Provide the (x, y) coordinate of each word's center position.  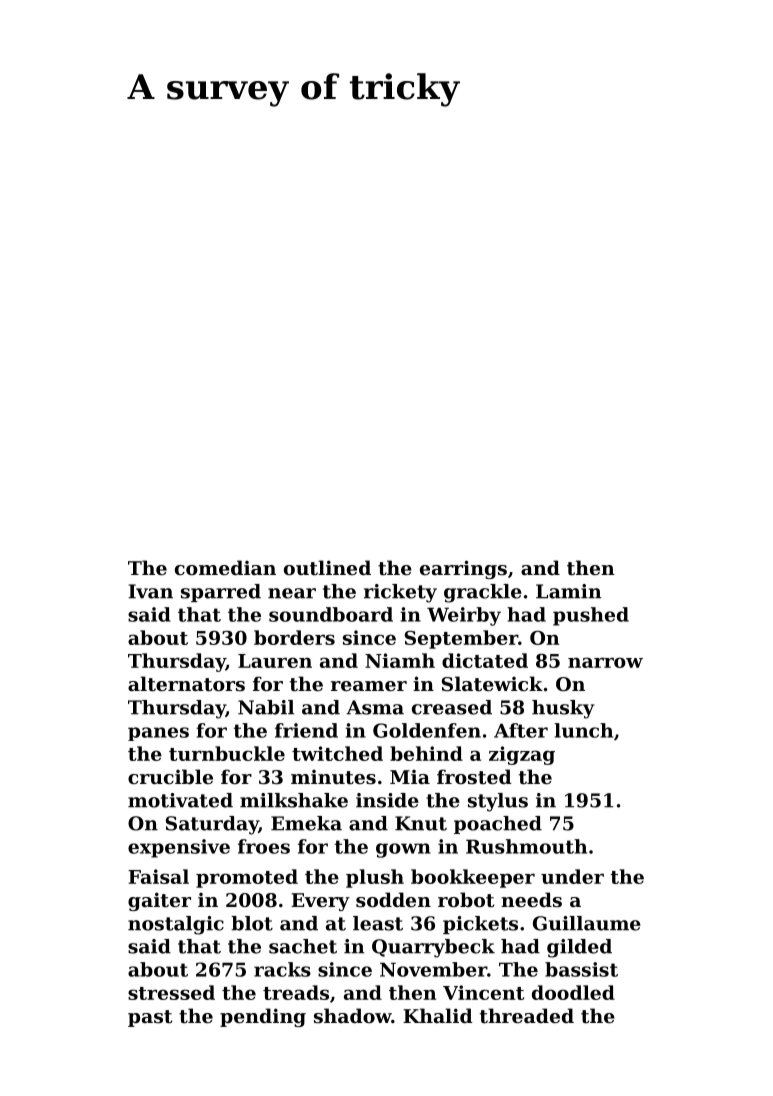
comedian (225, 567)
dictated (485, 660)
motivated (180, 800)
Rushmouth (526, 846)
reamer (369, 686)
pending (263, 1017)
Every (320, 902)
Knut (421, 823)
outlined (327, 568)
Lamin (569, 591)
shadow (352, 1015)
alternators (186, 684)
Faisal (158, 876)
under (572, 876)
